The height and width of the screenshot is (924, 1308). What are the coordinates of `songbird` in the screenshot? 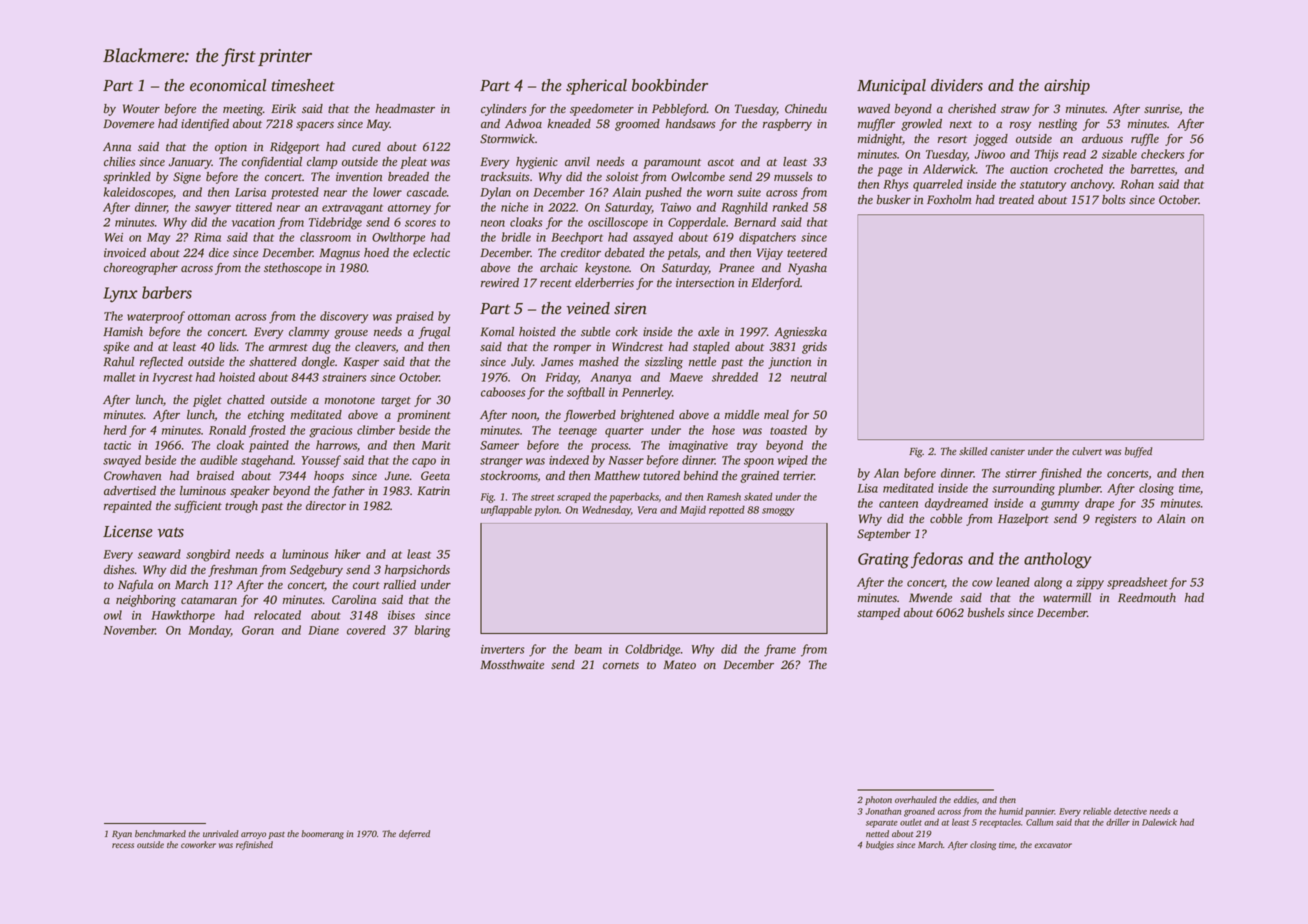 It's located at (208, 555).
